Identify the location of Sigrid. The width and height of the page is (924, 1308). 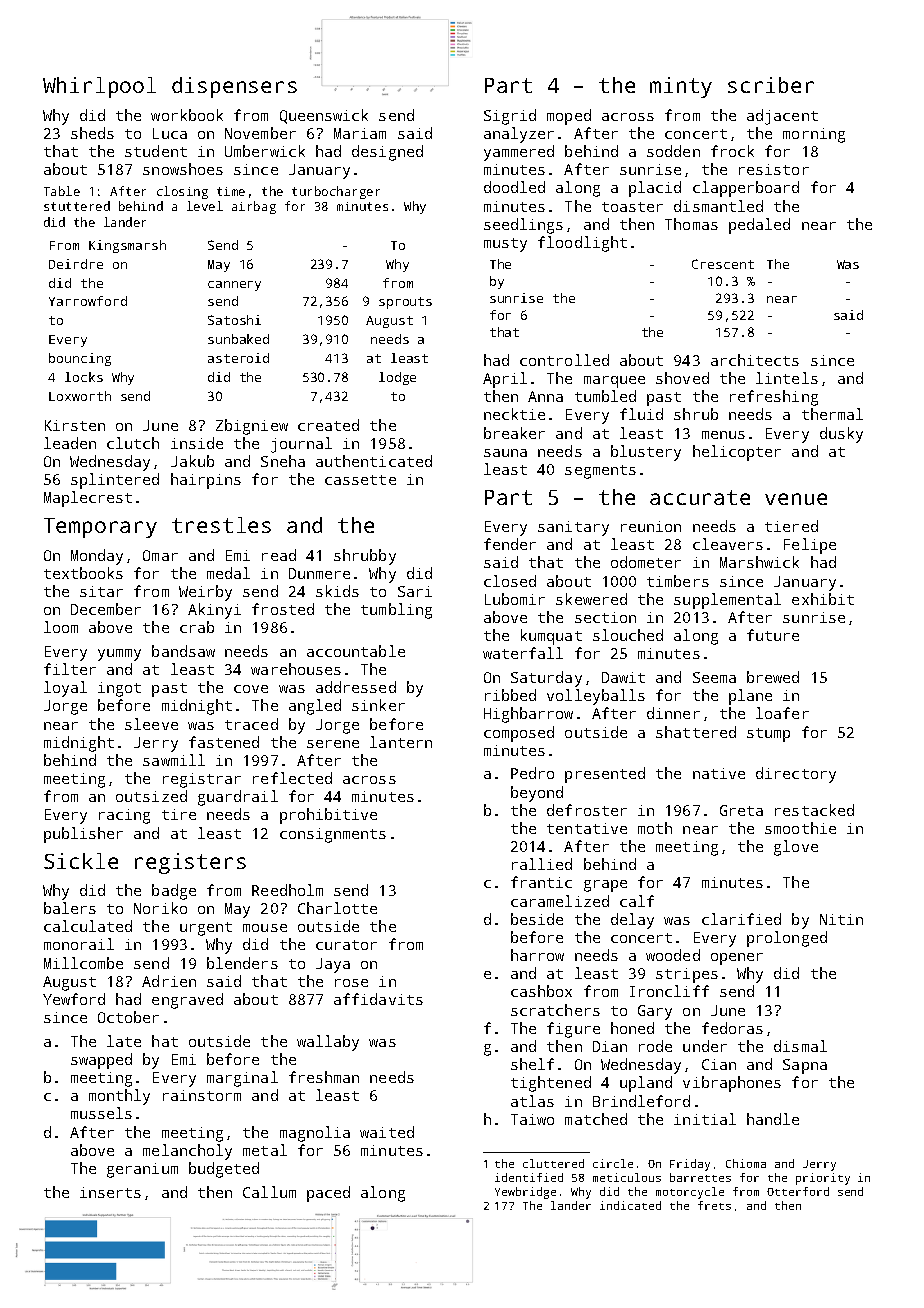
(510, 117).
